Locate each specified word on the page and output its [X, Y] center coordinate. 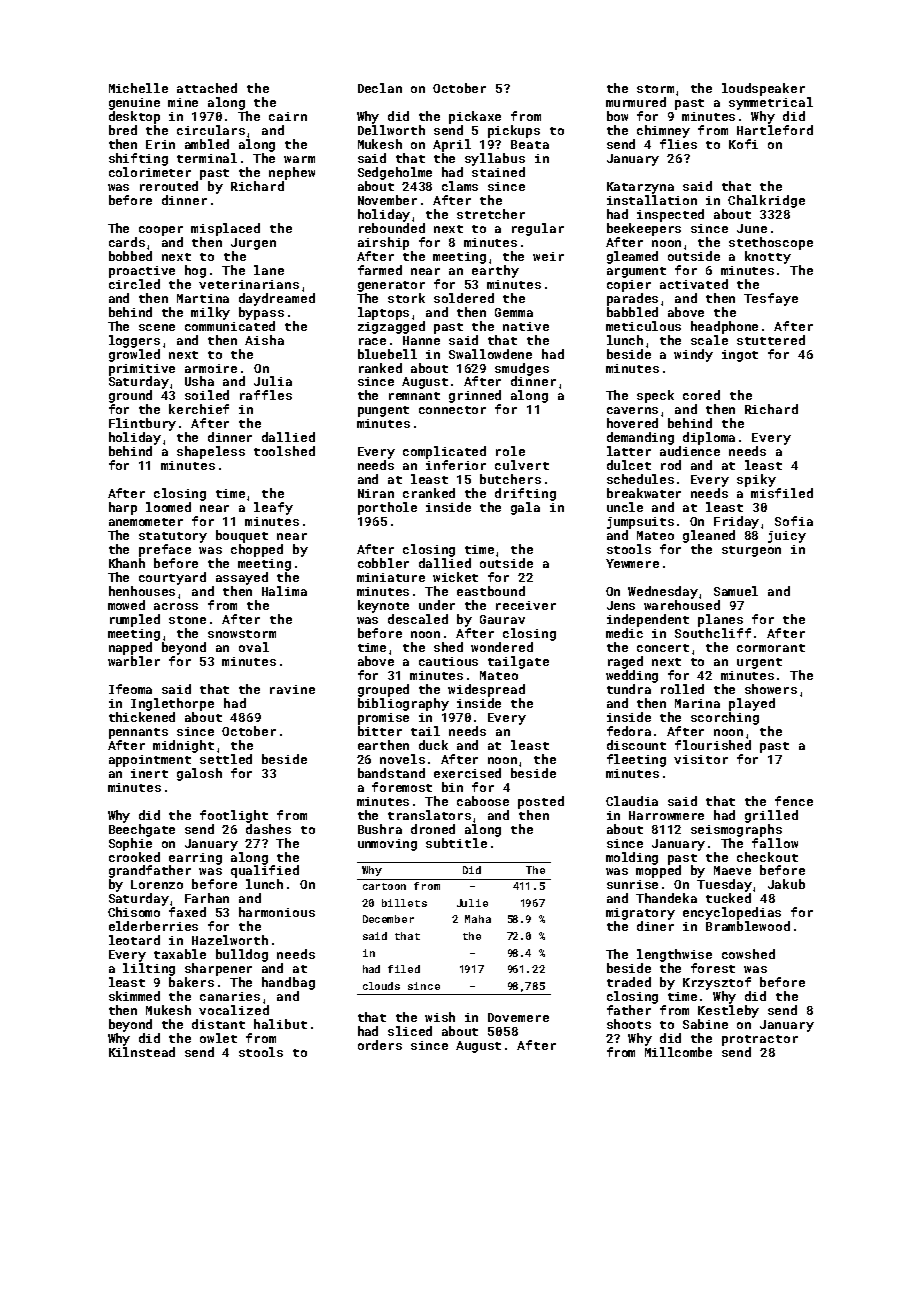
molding [632, 858]
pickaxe [475, 117]
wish [440, 1017]
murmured [636, 102]
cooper [161, 231]
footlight [234, 816]
